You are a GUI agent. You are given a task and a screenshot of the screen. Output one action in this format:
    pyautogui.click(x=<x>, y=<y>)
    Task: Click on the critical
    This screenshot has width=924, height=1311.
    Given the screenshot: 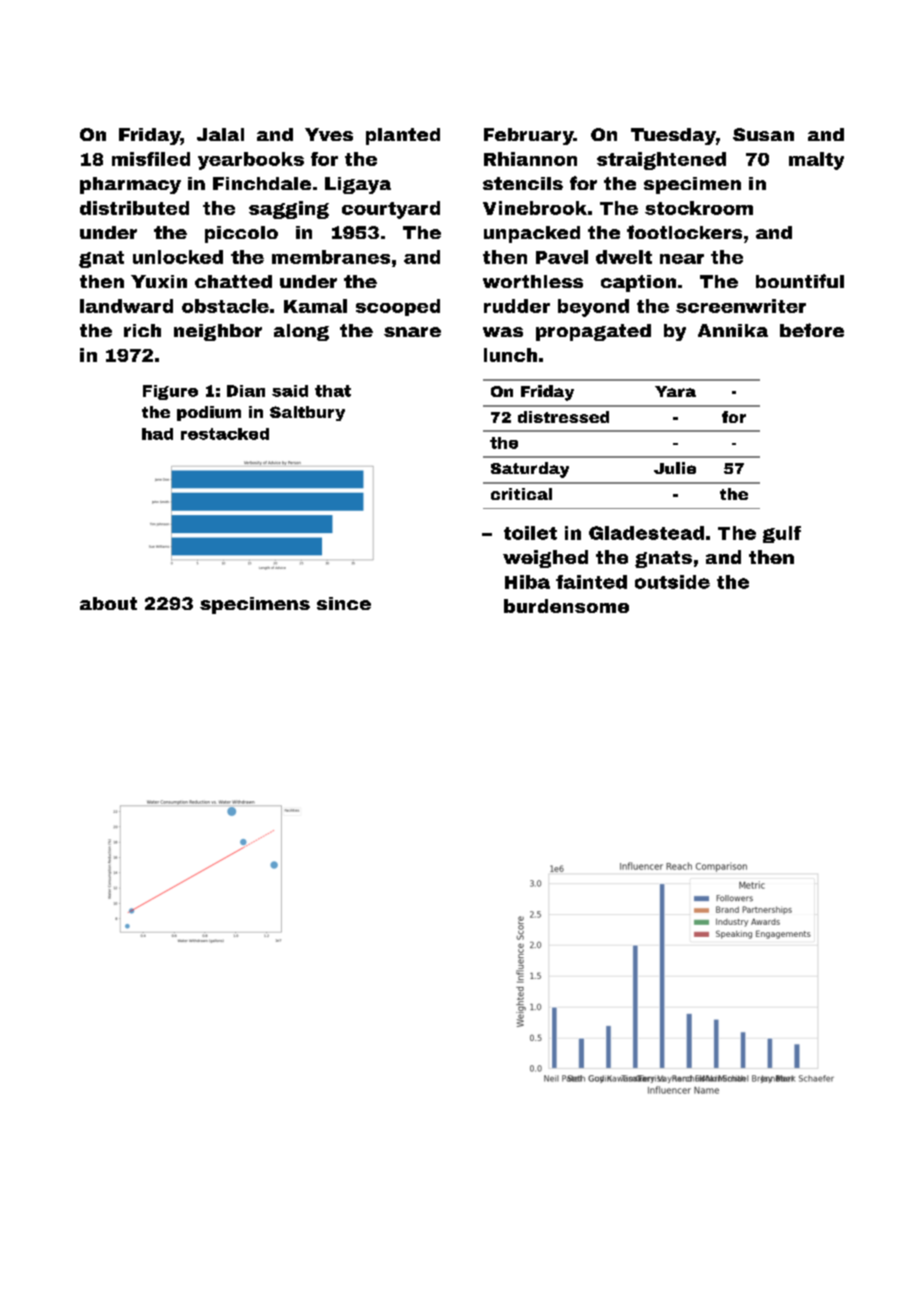 What is the action you would take?
    pyautogui.click(x=521, y=494)
